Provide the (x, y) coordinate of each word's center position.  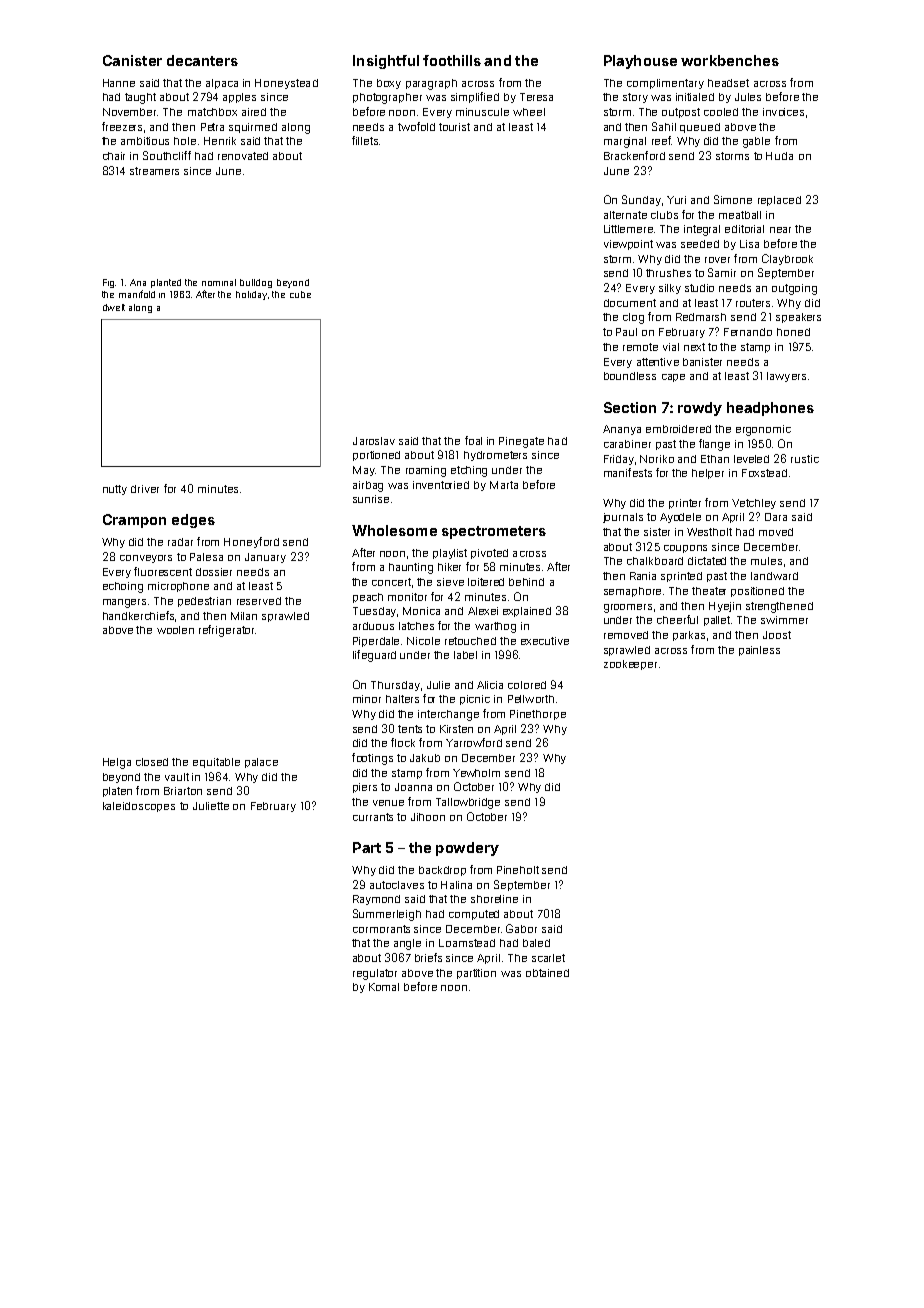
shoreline (494, 899)
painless (759, 651)
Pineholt (518, 870)
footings (372, 759)
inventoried (441, 485)
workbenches (730, 60)
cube (300, 294)
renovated (243, 156)
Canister (132, 60)
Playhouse (640, 62)
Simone (733, 199)
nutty (115, 490)
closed (152, 762)
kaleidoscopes (139, 807)
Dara (776, 517)
